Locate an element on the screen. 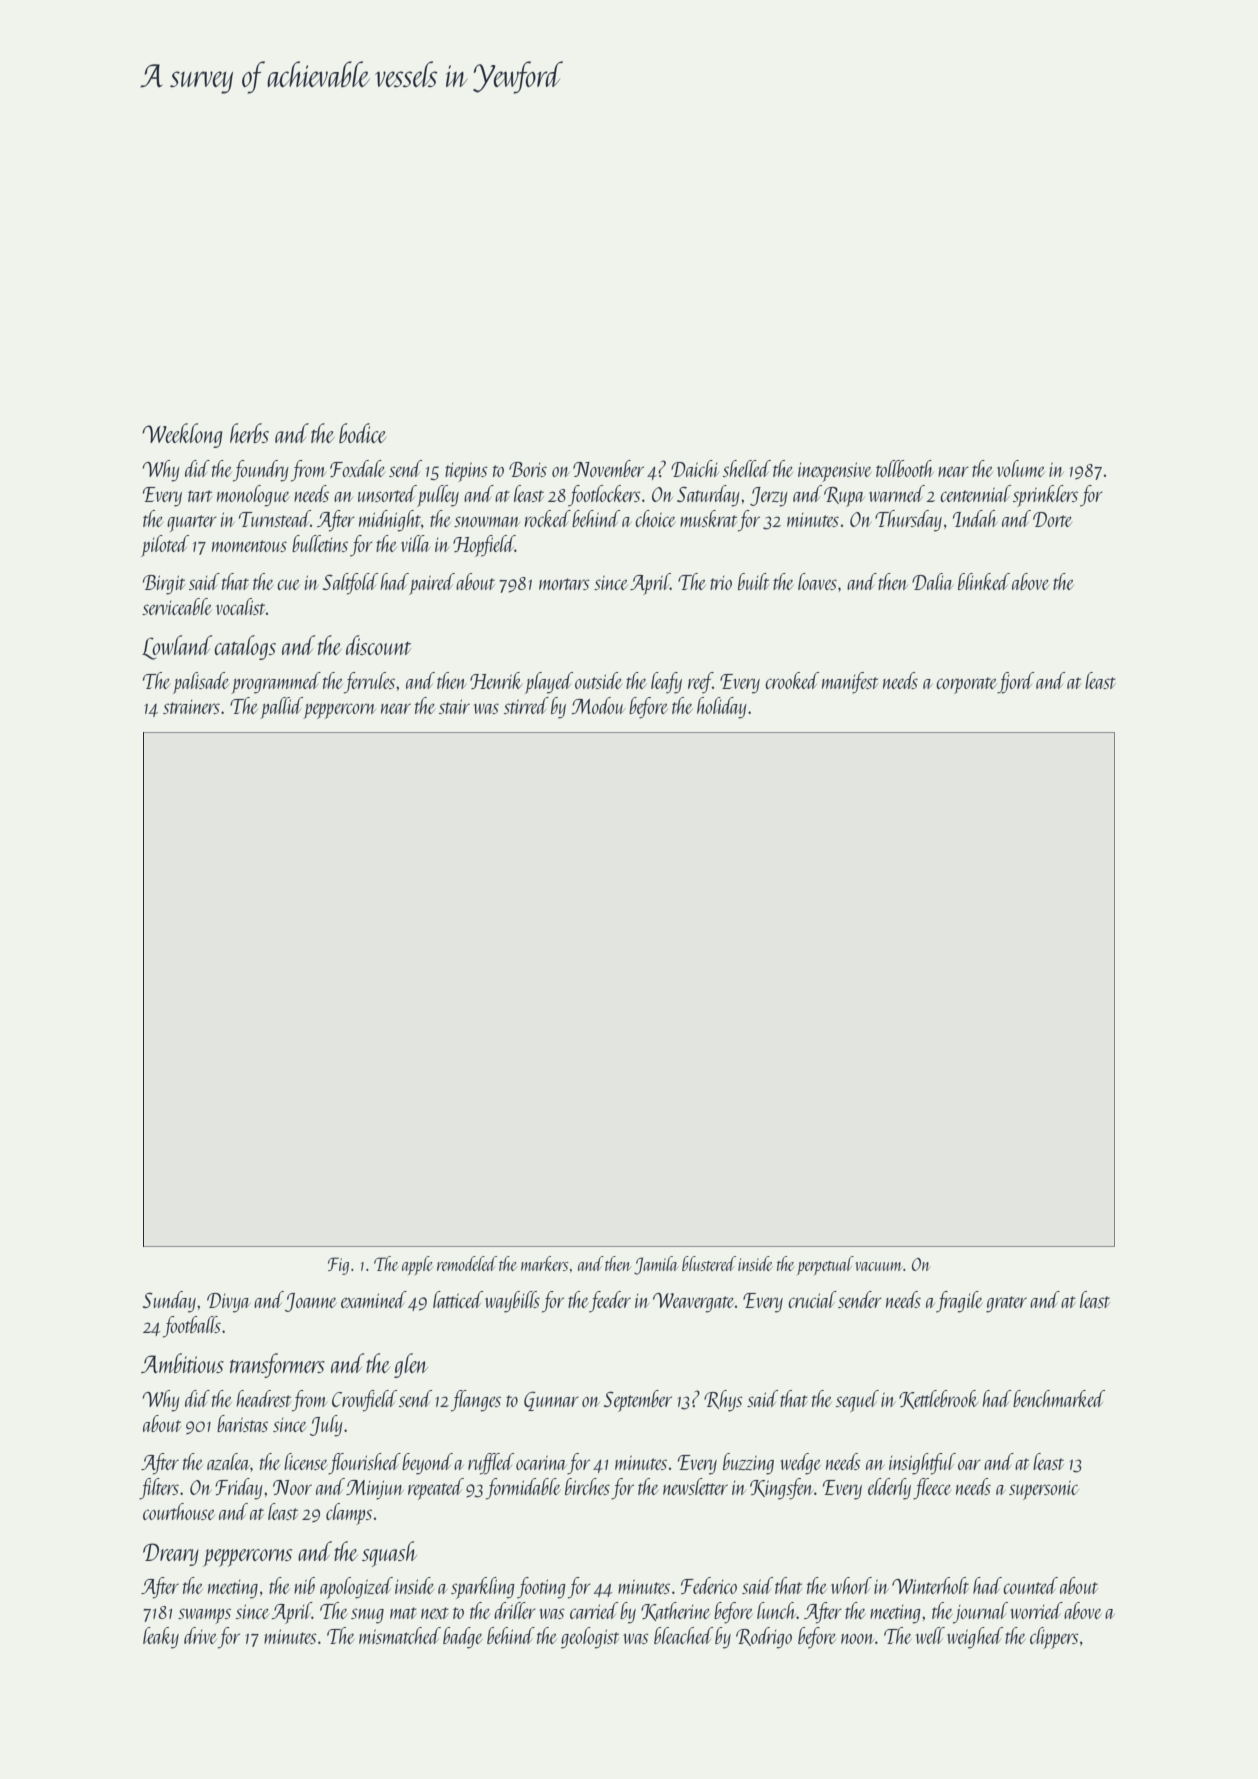  September is located at coordinates (638, 1401).
